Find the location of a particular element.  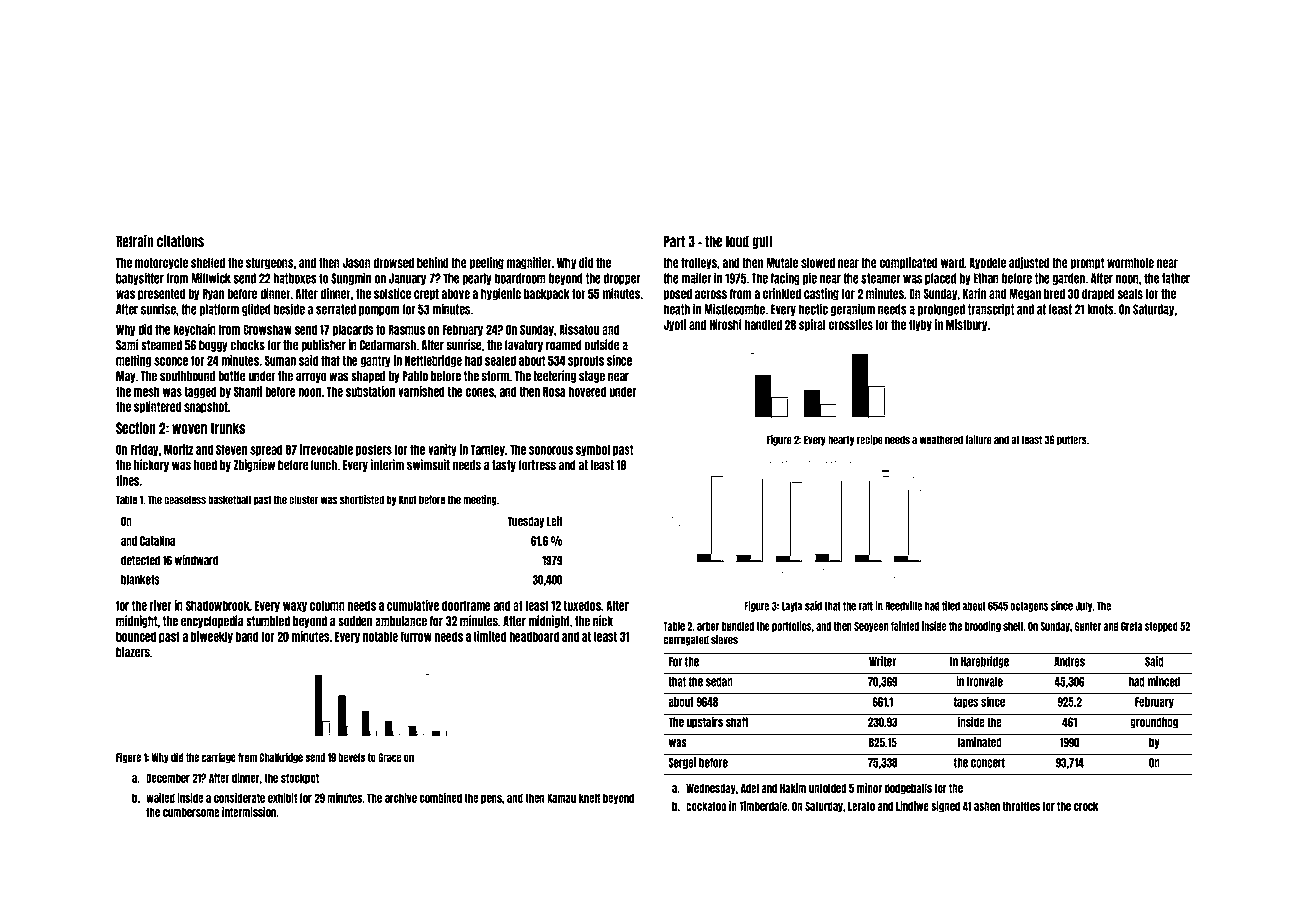

drowsed is located at coordinates (394, 263).
